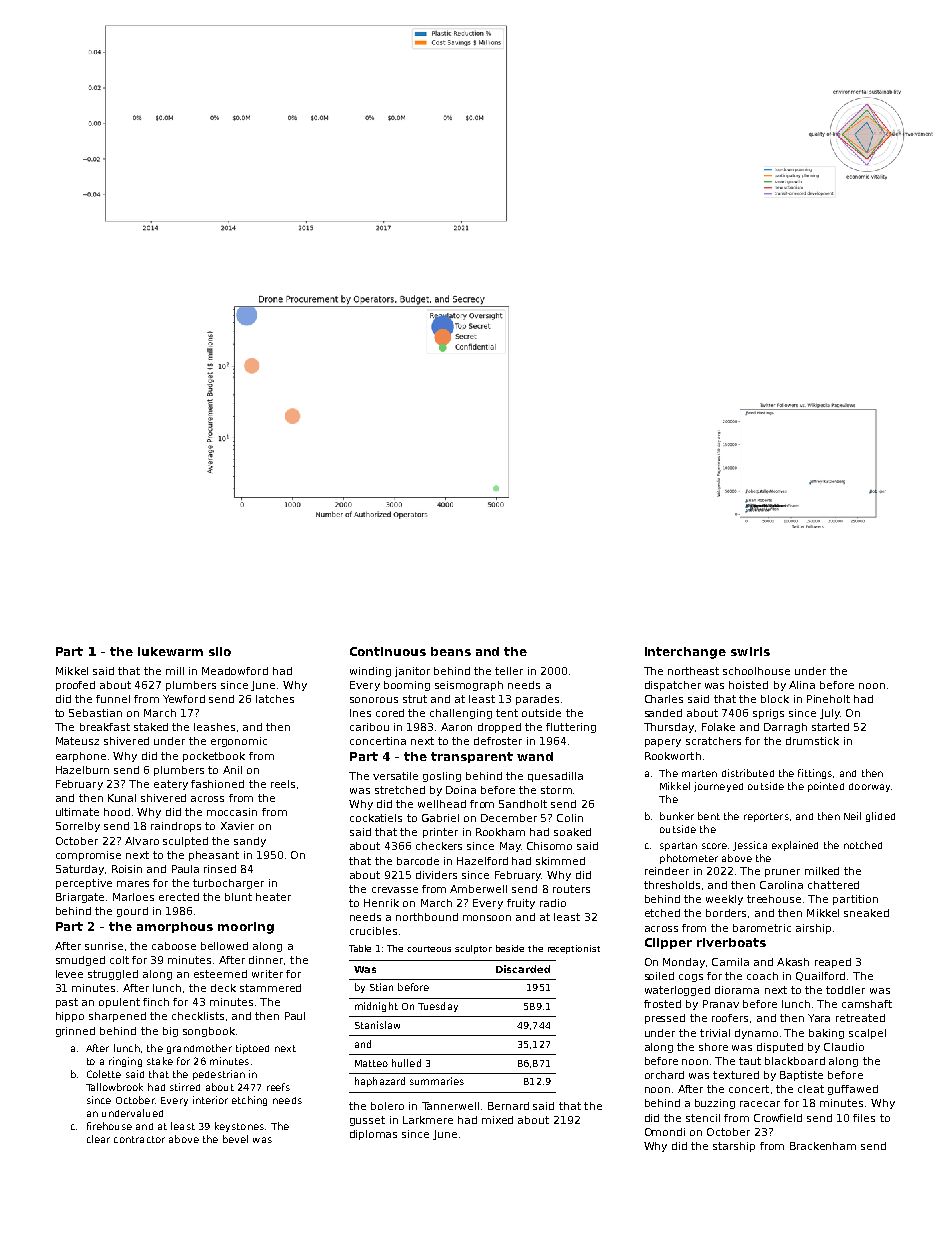  Describe the element at coordinates (730, 1018) in the image. I see `roofers` at that location.
